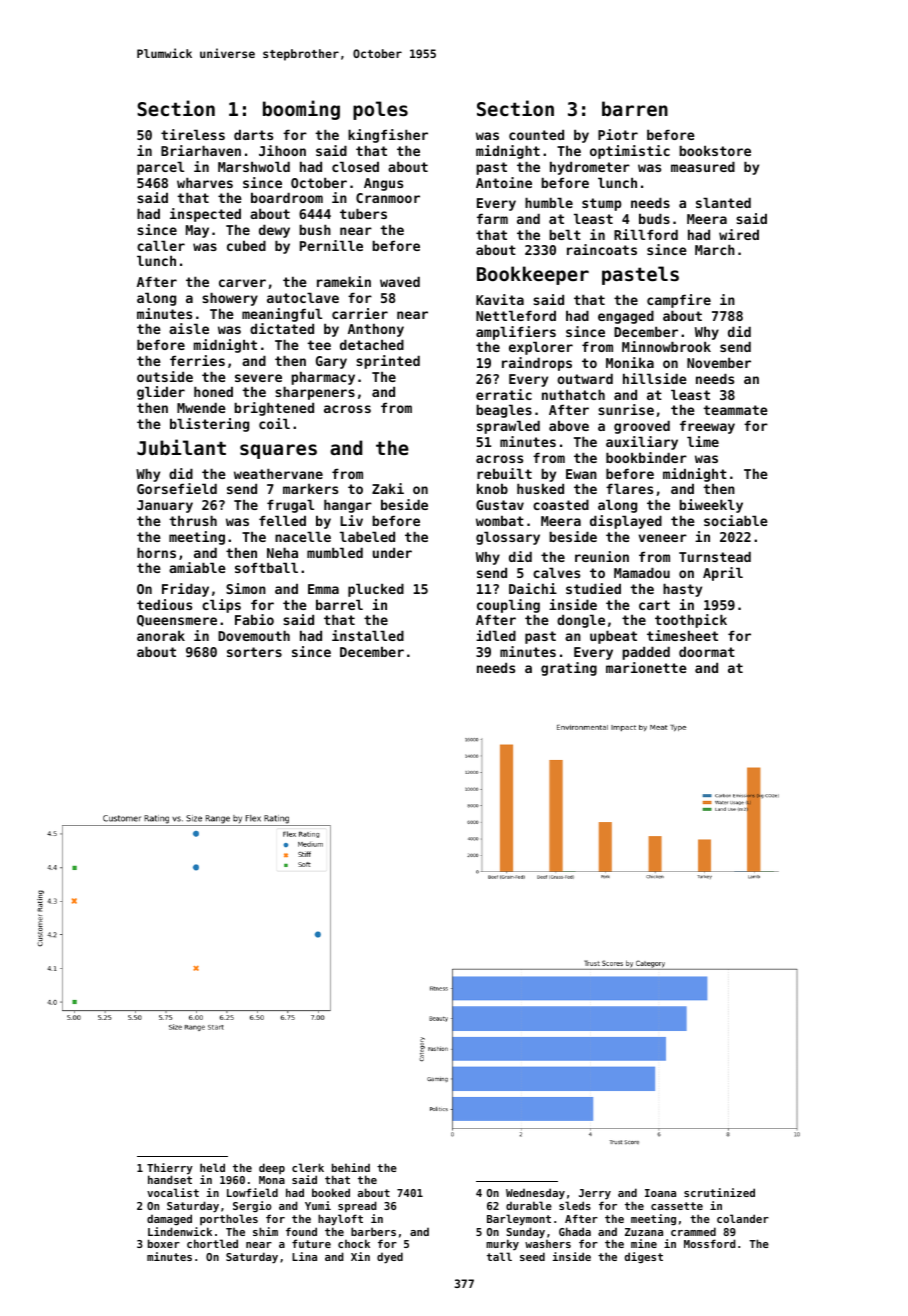 The width and height of the screenshot is (908, 1316). I want to click on deep, so click(272, 1168).
